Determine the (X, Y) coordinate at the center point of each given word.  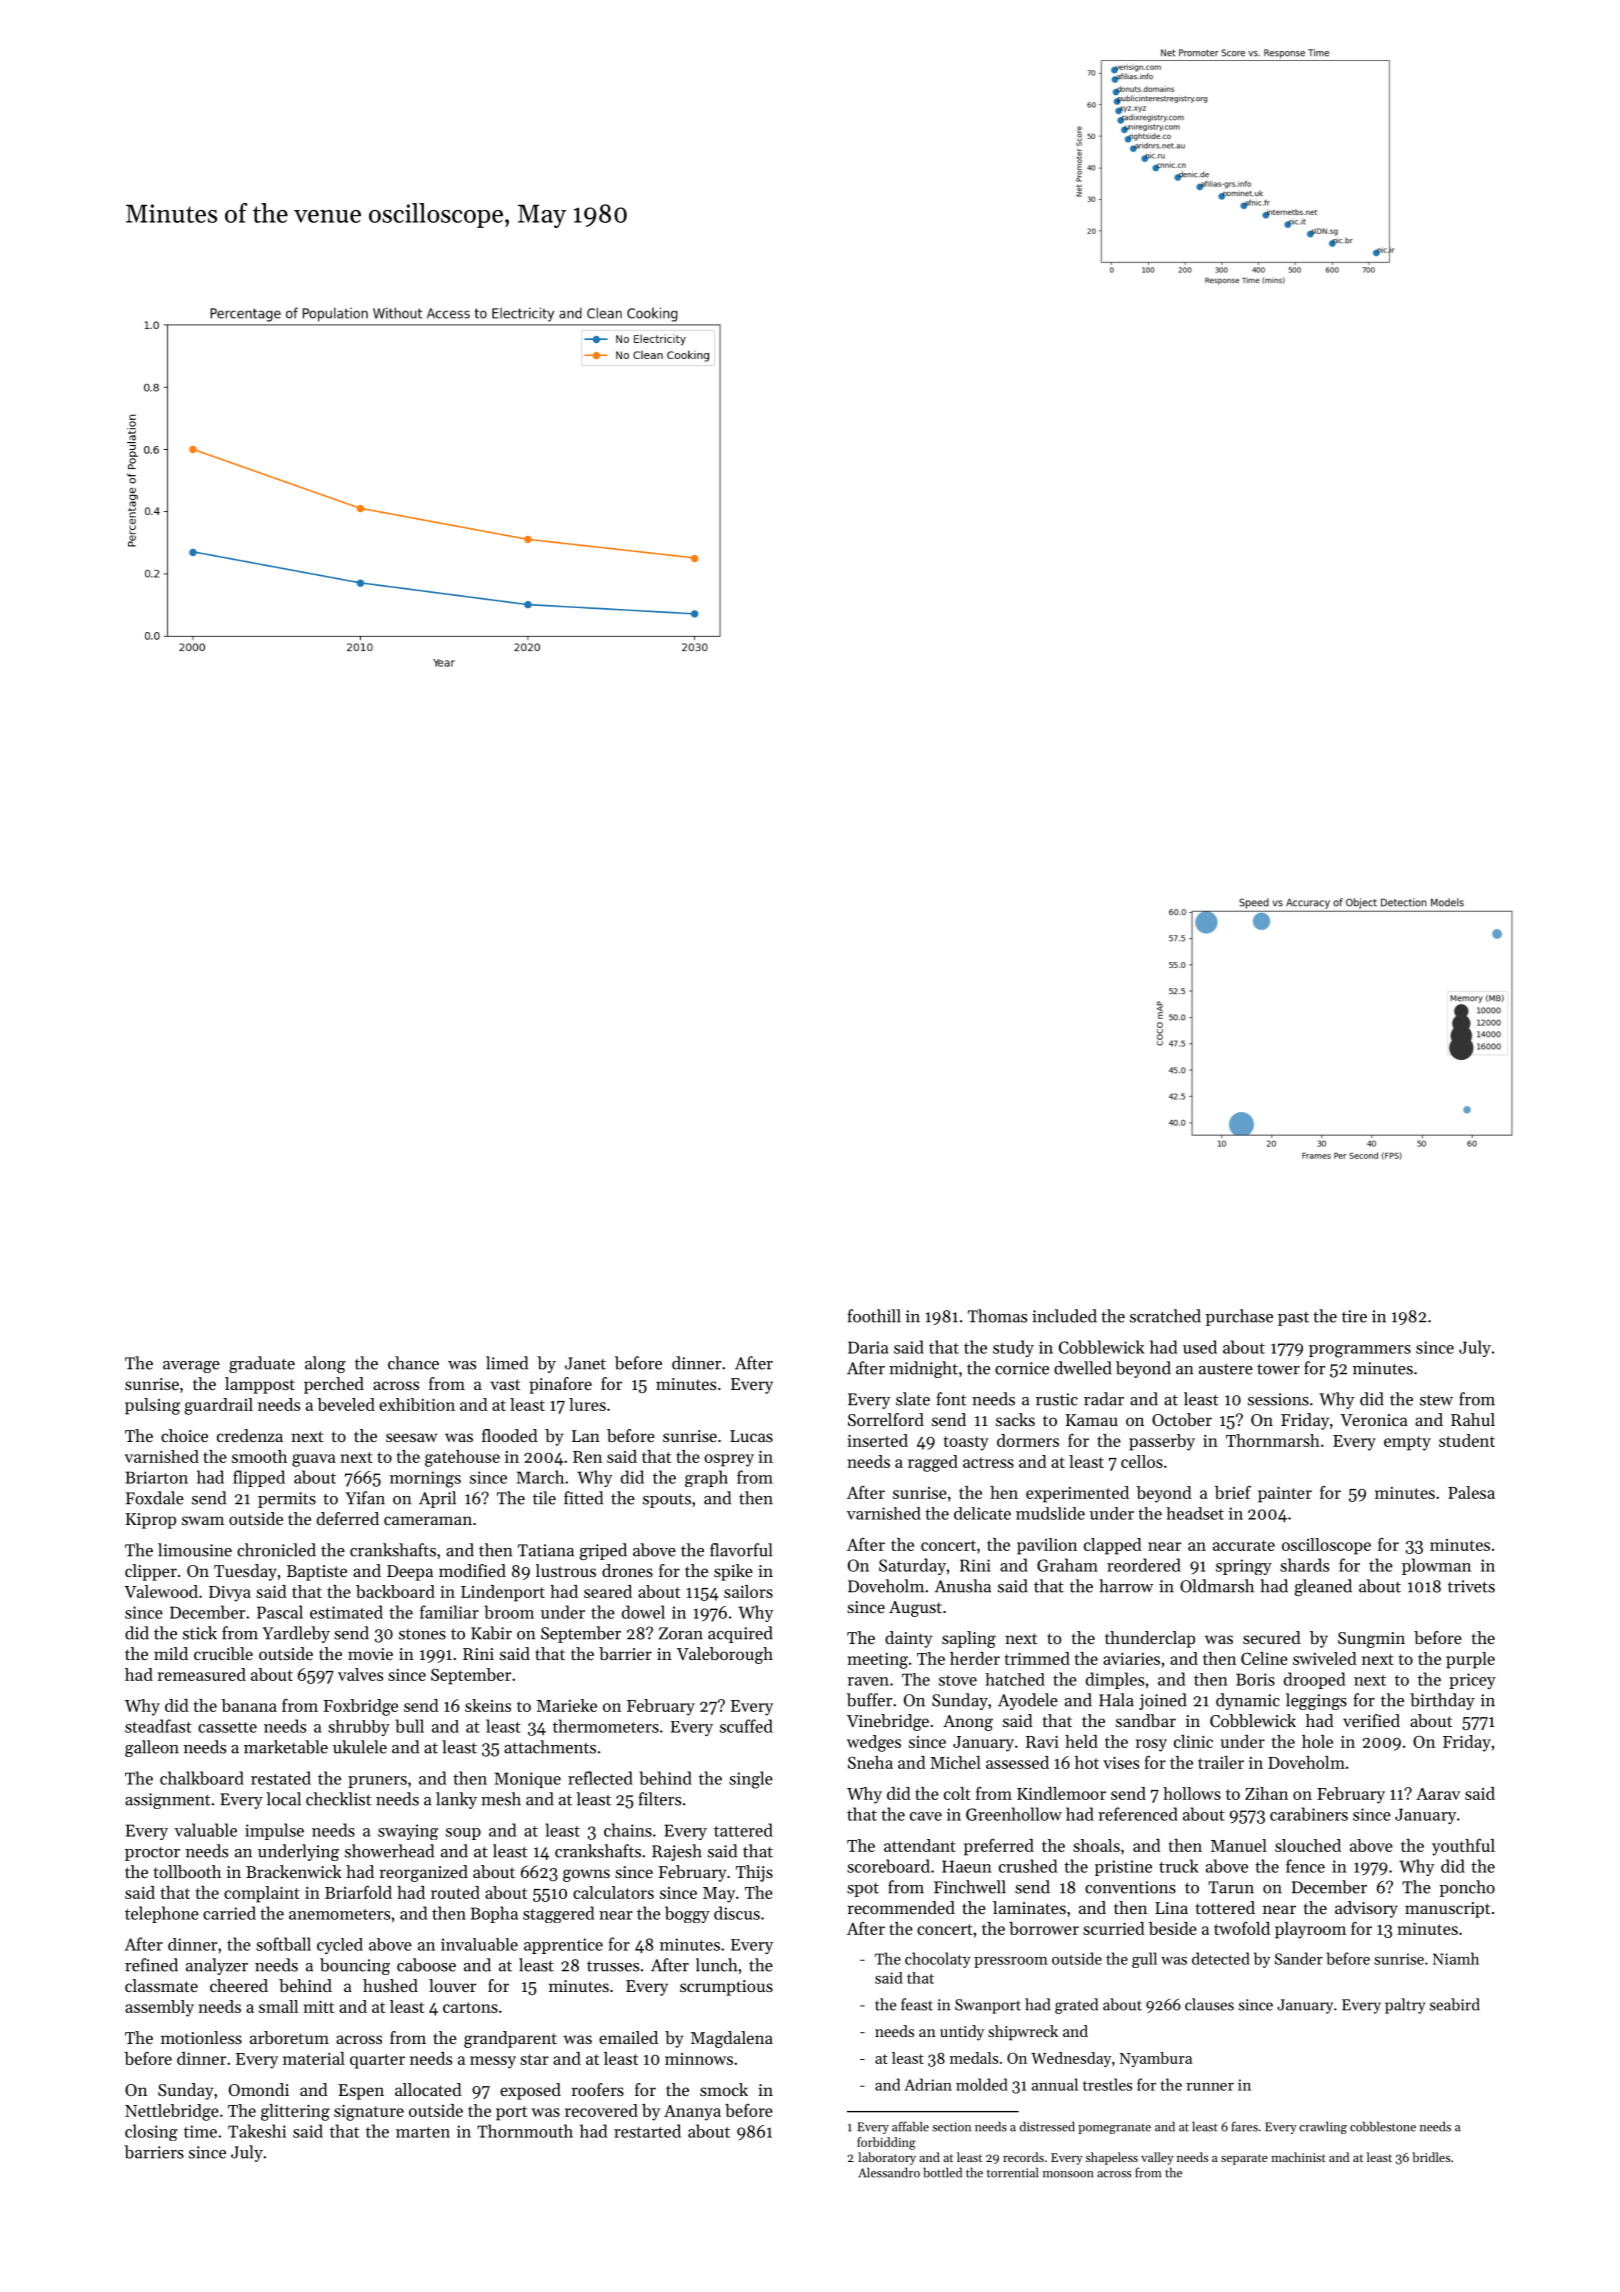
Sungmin (1371, 1640)
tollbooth (187, 1871)
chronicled (276, 1550)
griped (603, 1551)
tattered (743, 1830)
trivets (1471, 1586)
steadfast (158, 1726)
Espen (361, 2092)
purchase (1239, 1317)
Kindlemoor (1061, 1793)
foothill (874, 1316)
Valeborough (725, 1655)
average (191, 1367)
